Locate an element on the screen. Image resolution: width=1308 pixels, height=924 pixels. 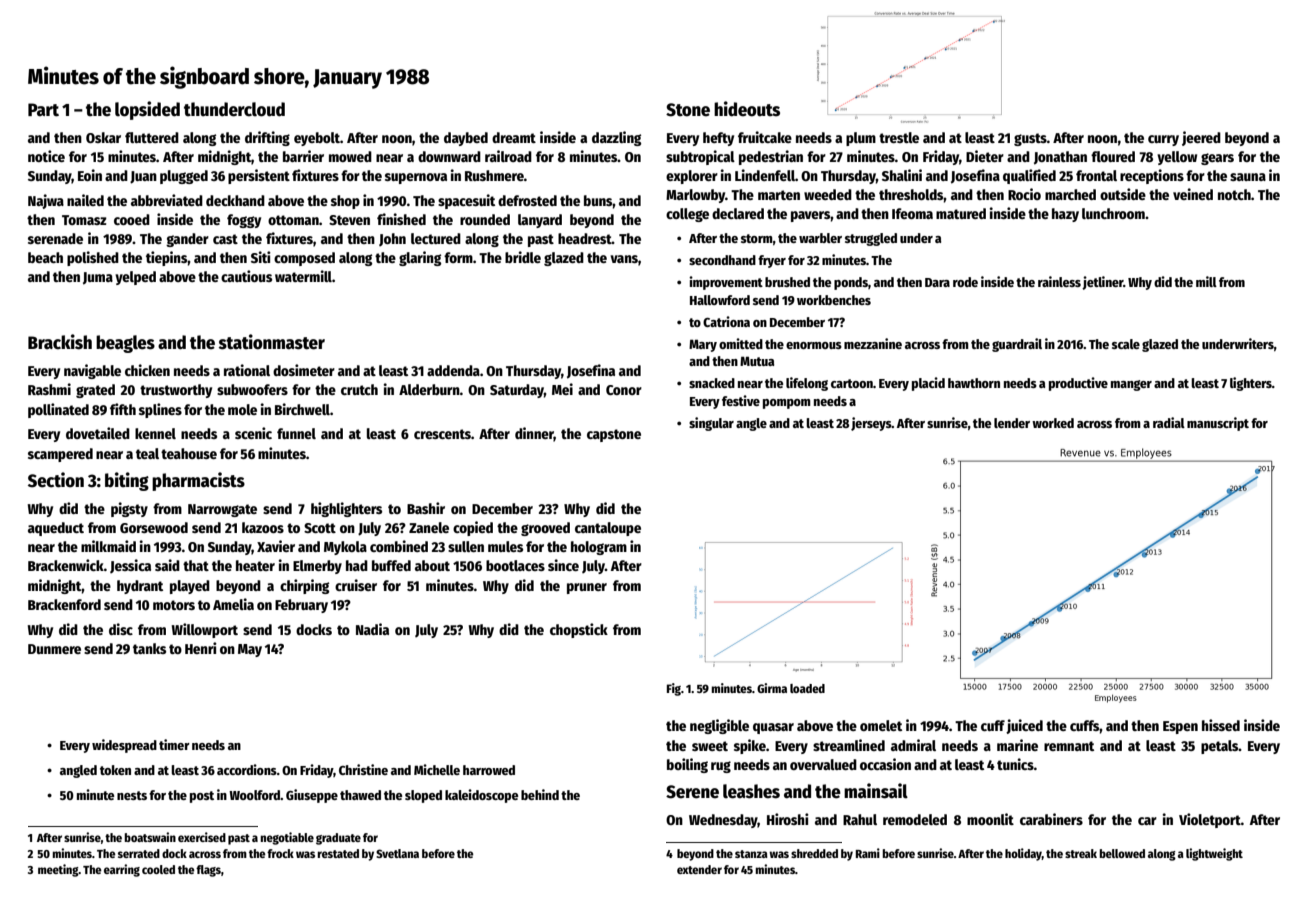
pruner is located at coordinates (587, 588).
